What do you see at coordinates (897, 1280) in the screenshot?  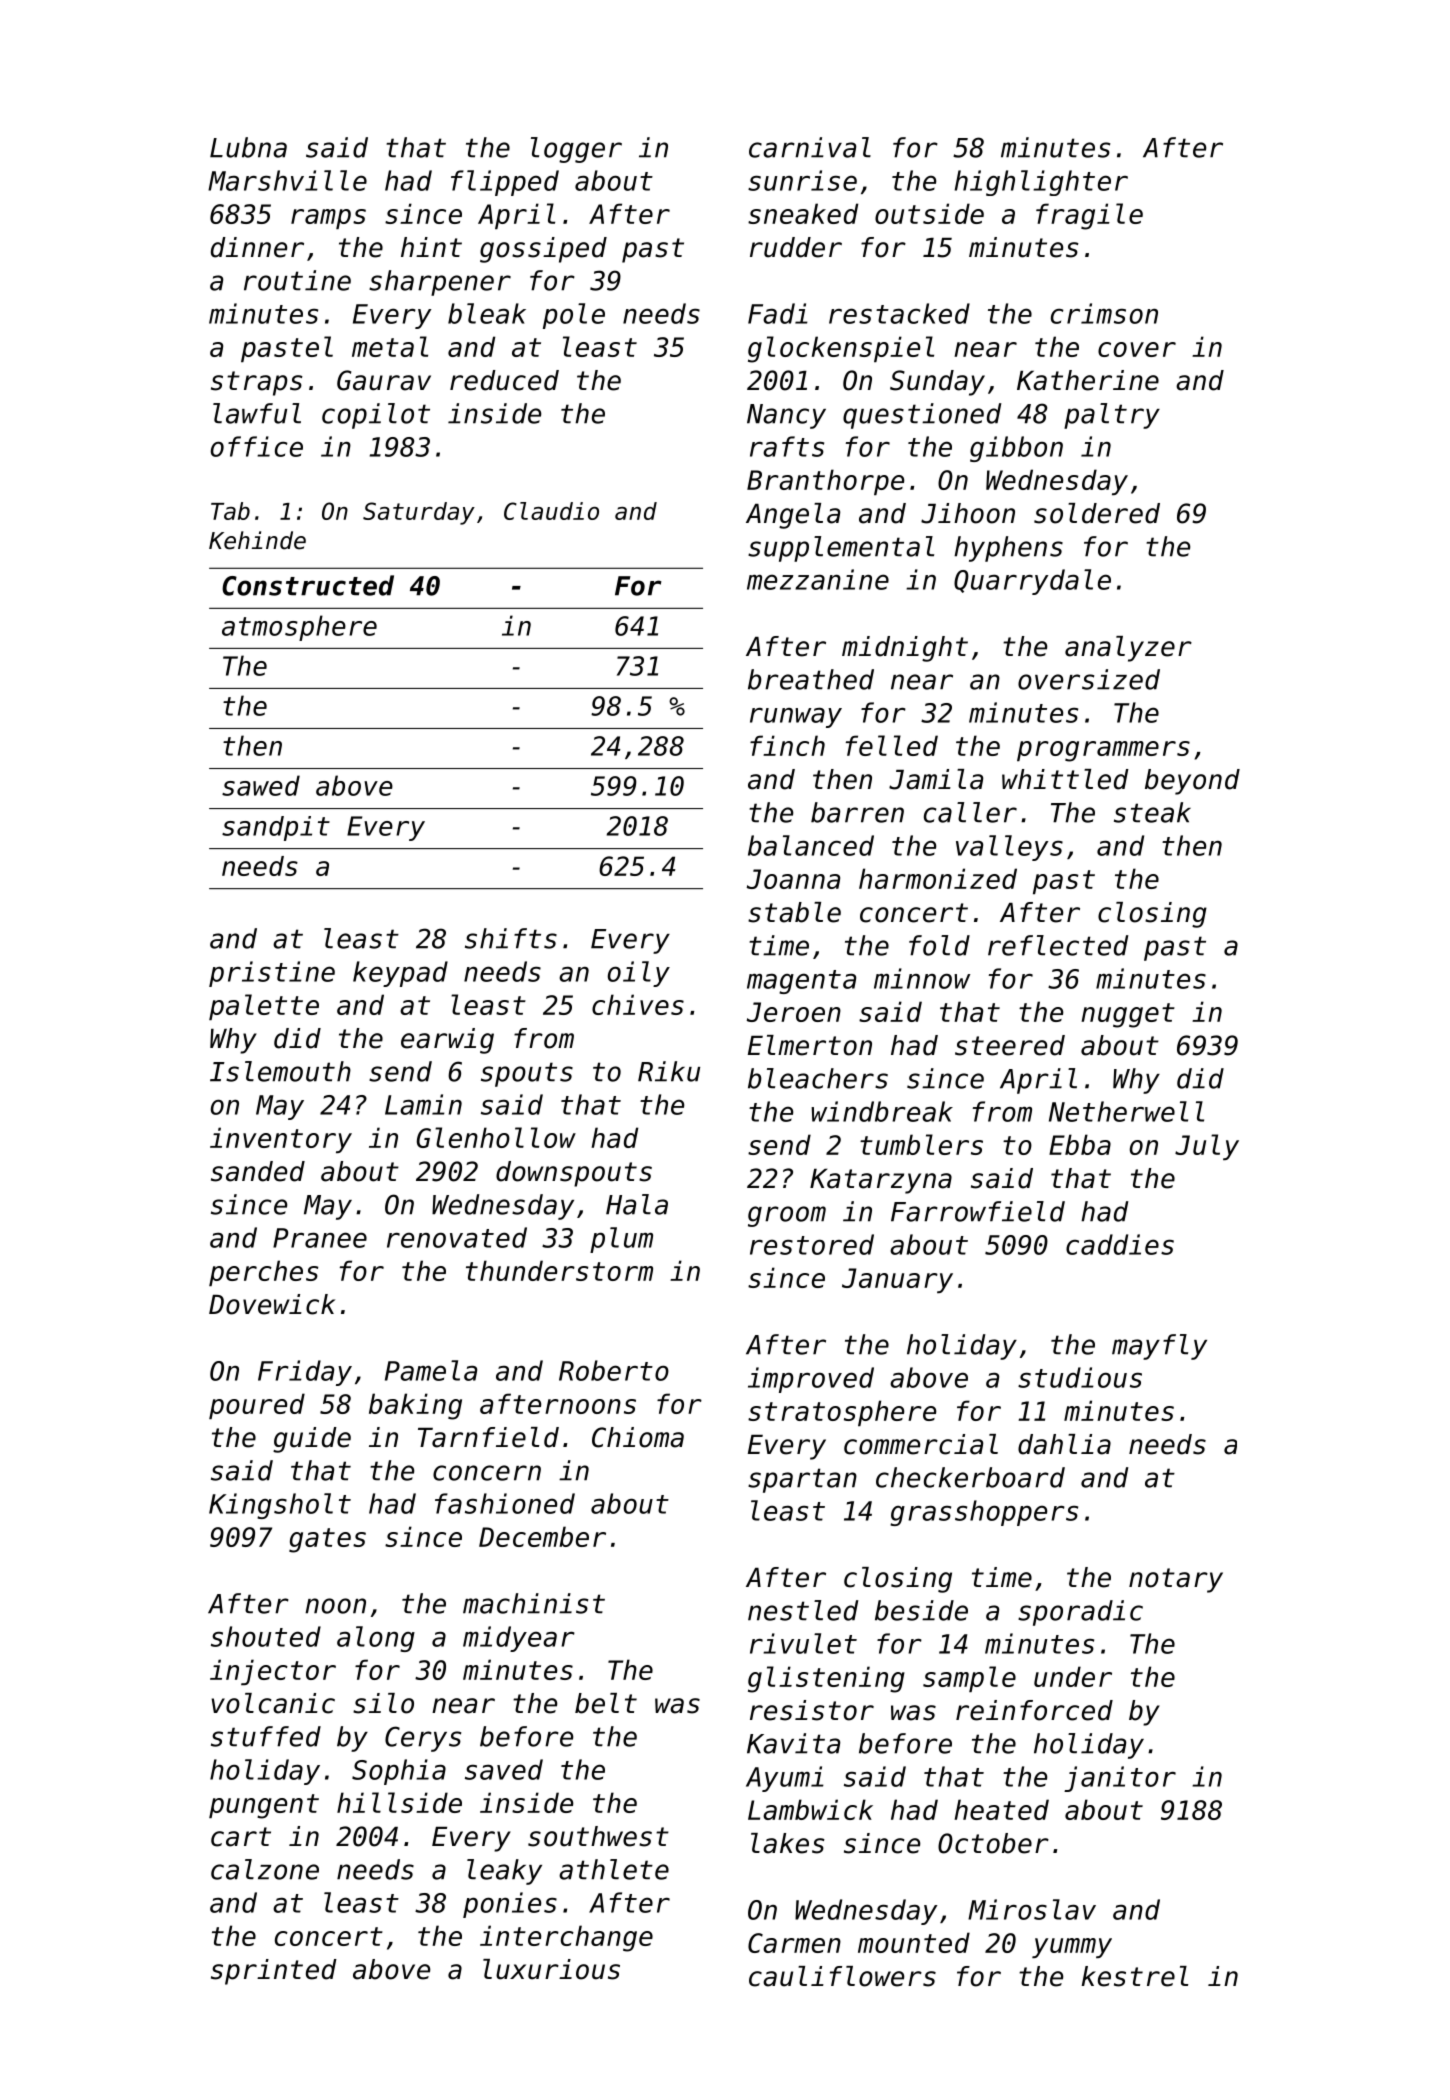 I see `January` at bounding box center [897, 1280].
